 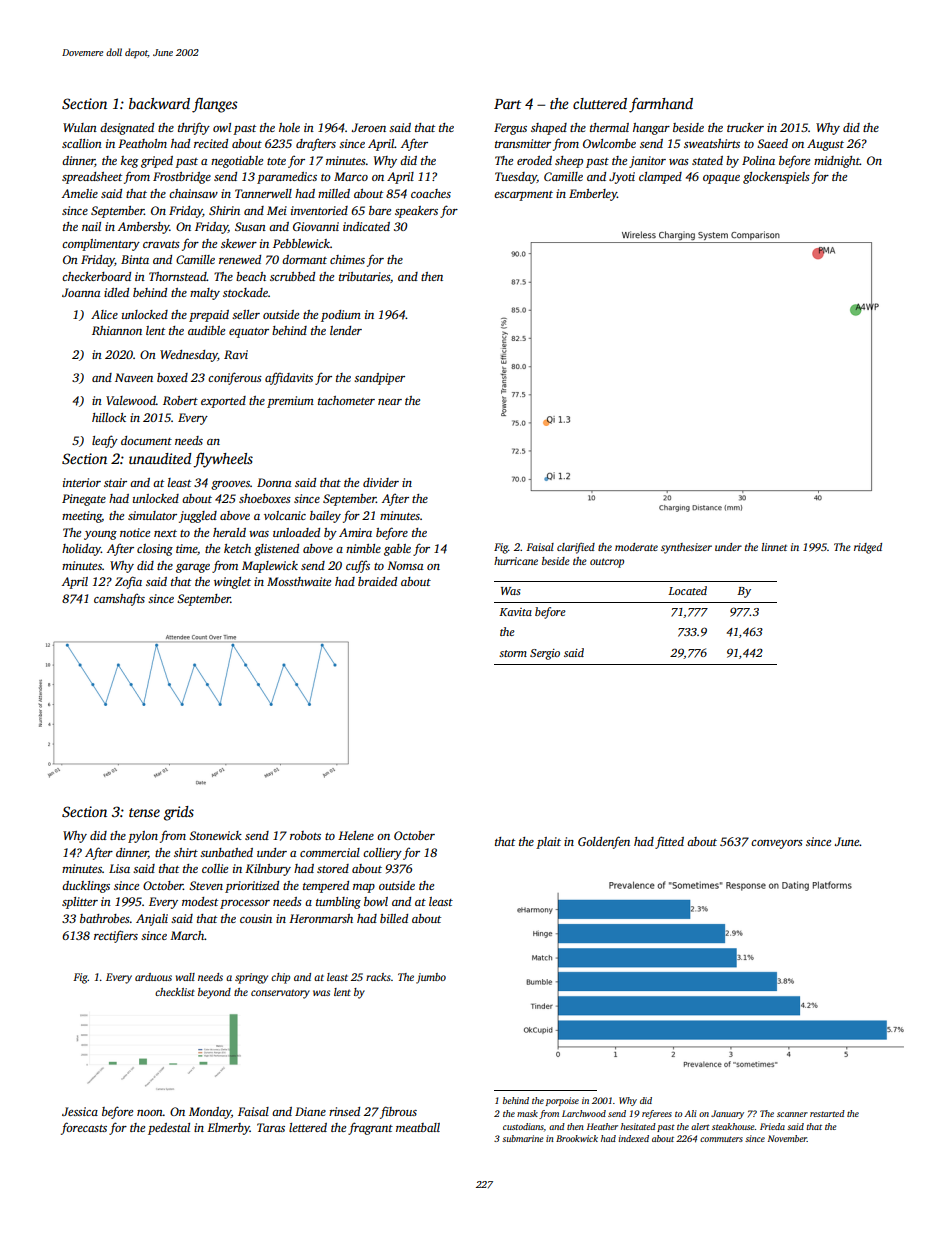 I want to click on forecasts, so click(x=84, y=1128).
